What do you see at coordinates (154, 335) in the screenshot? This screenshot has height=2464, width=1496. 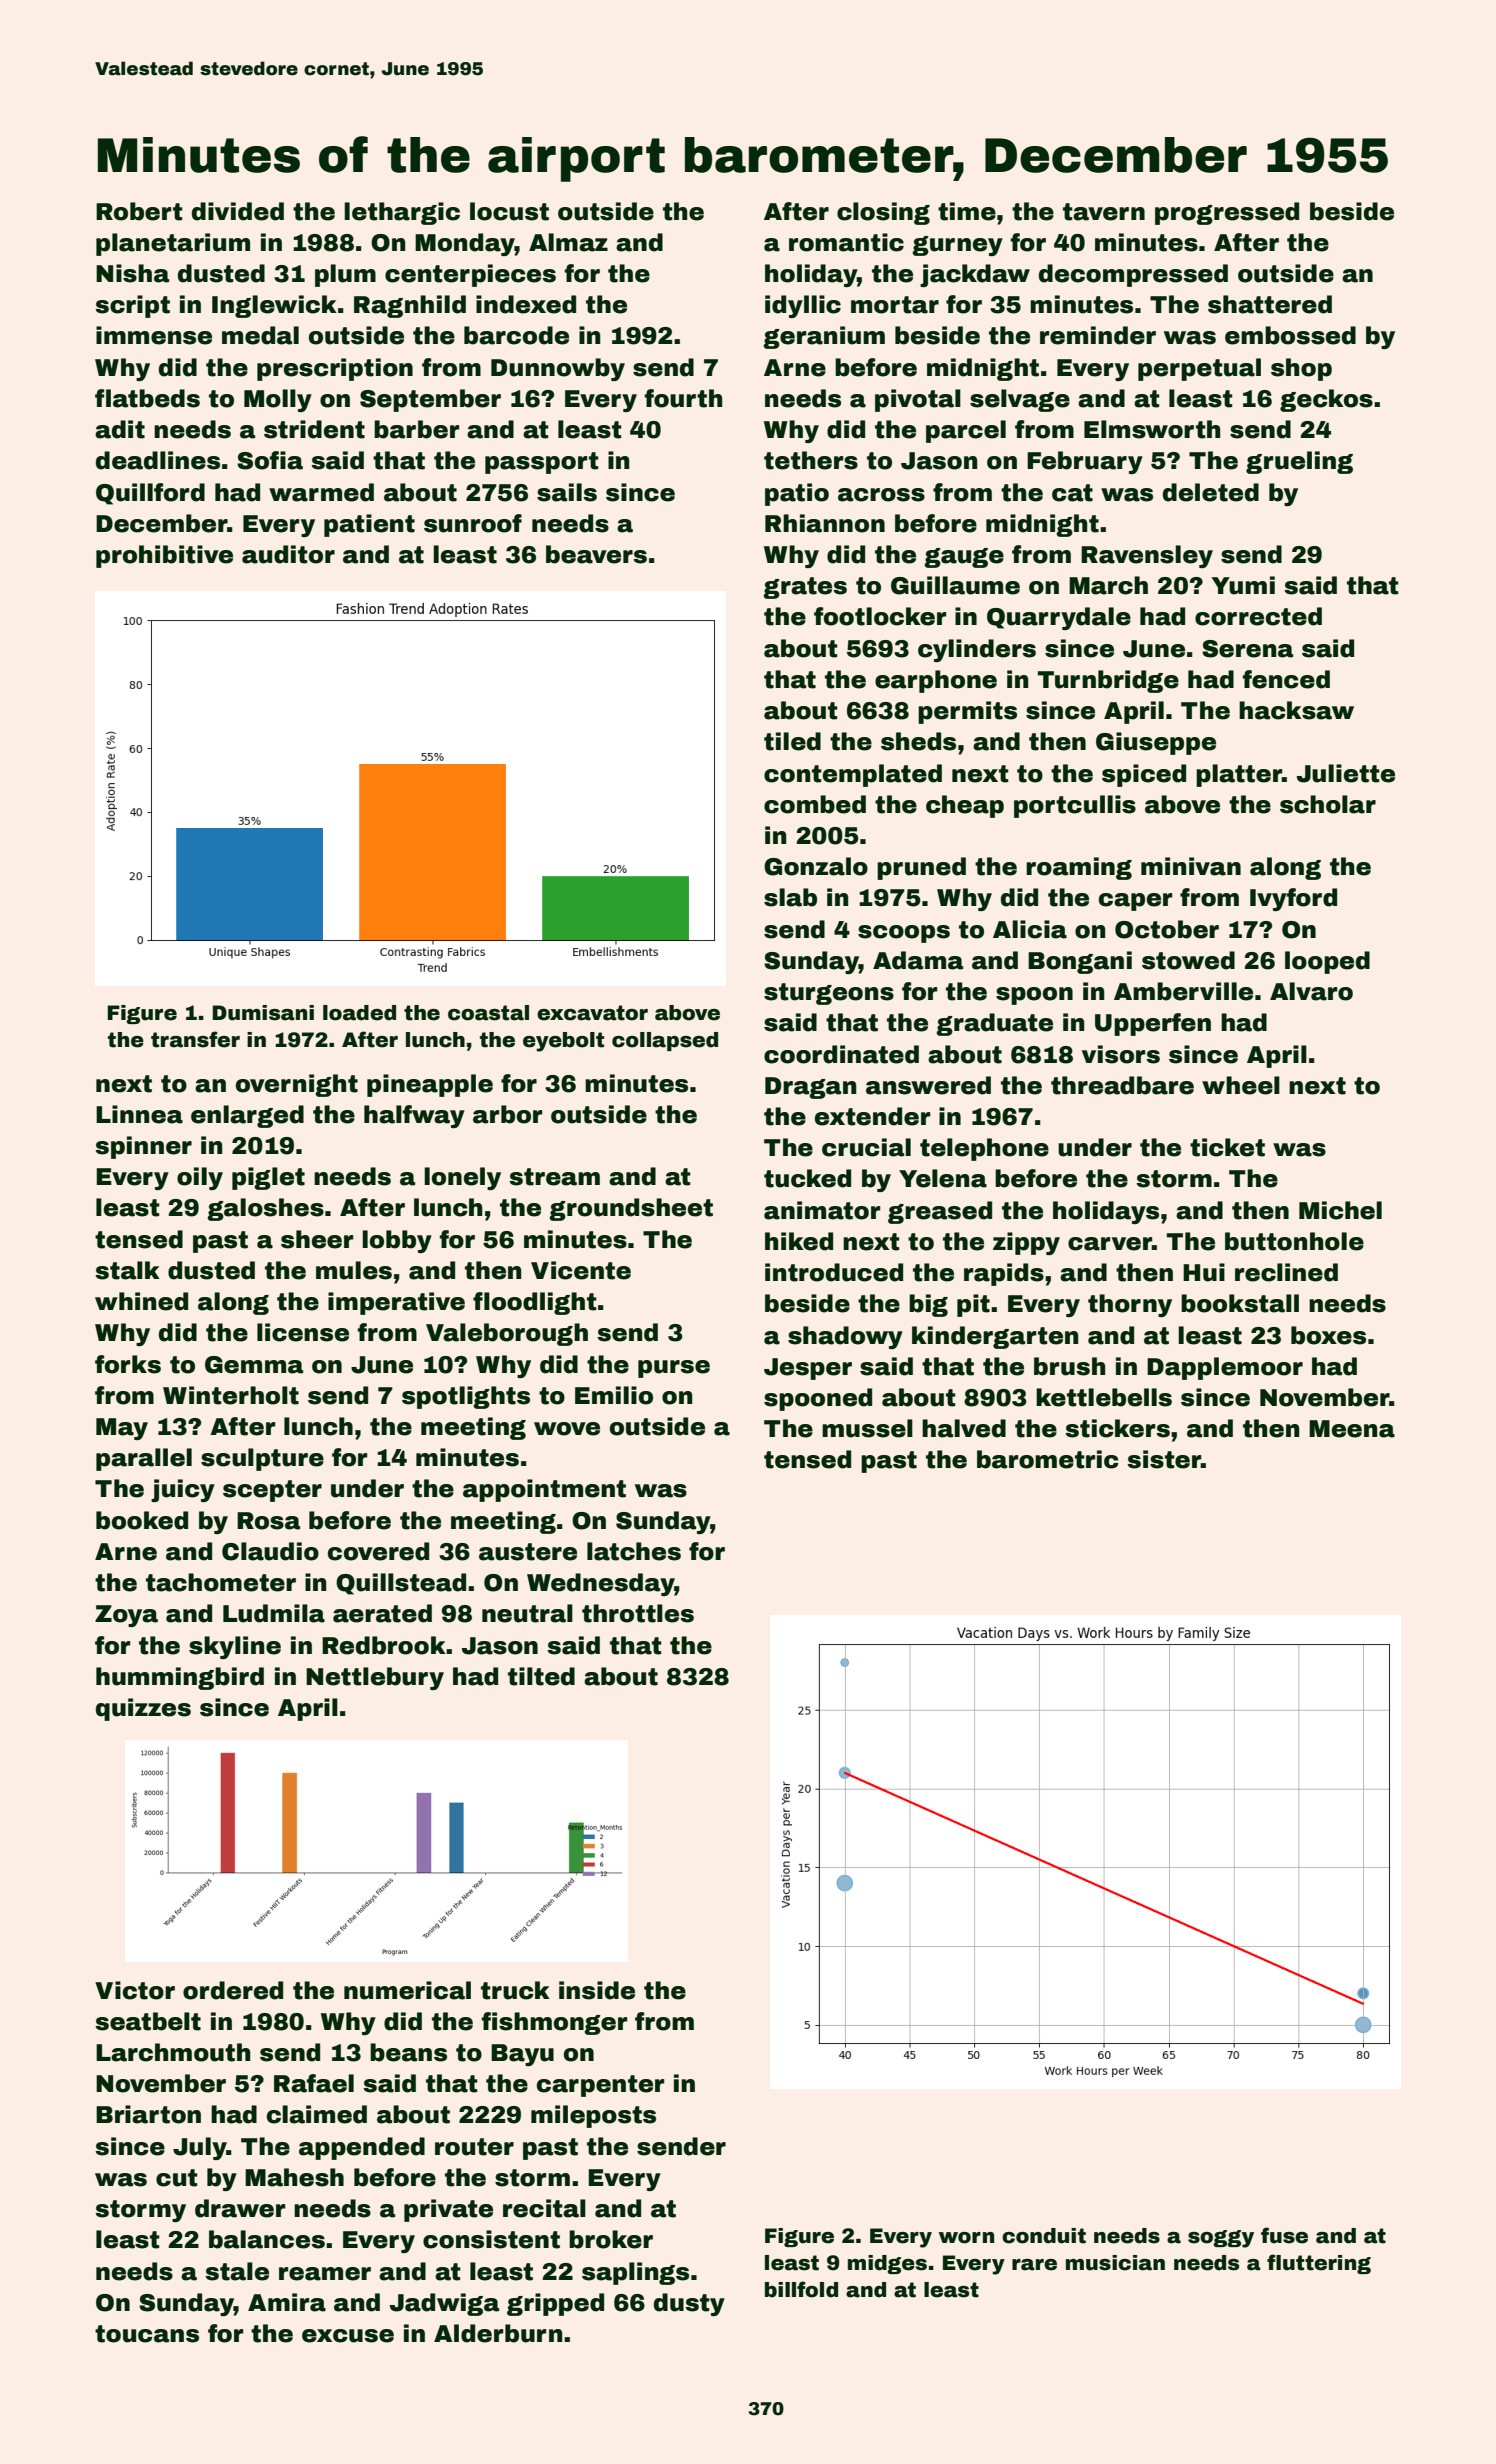 I see `immense` at bounding box center [154, 335].
